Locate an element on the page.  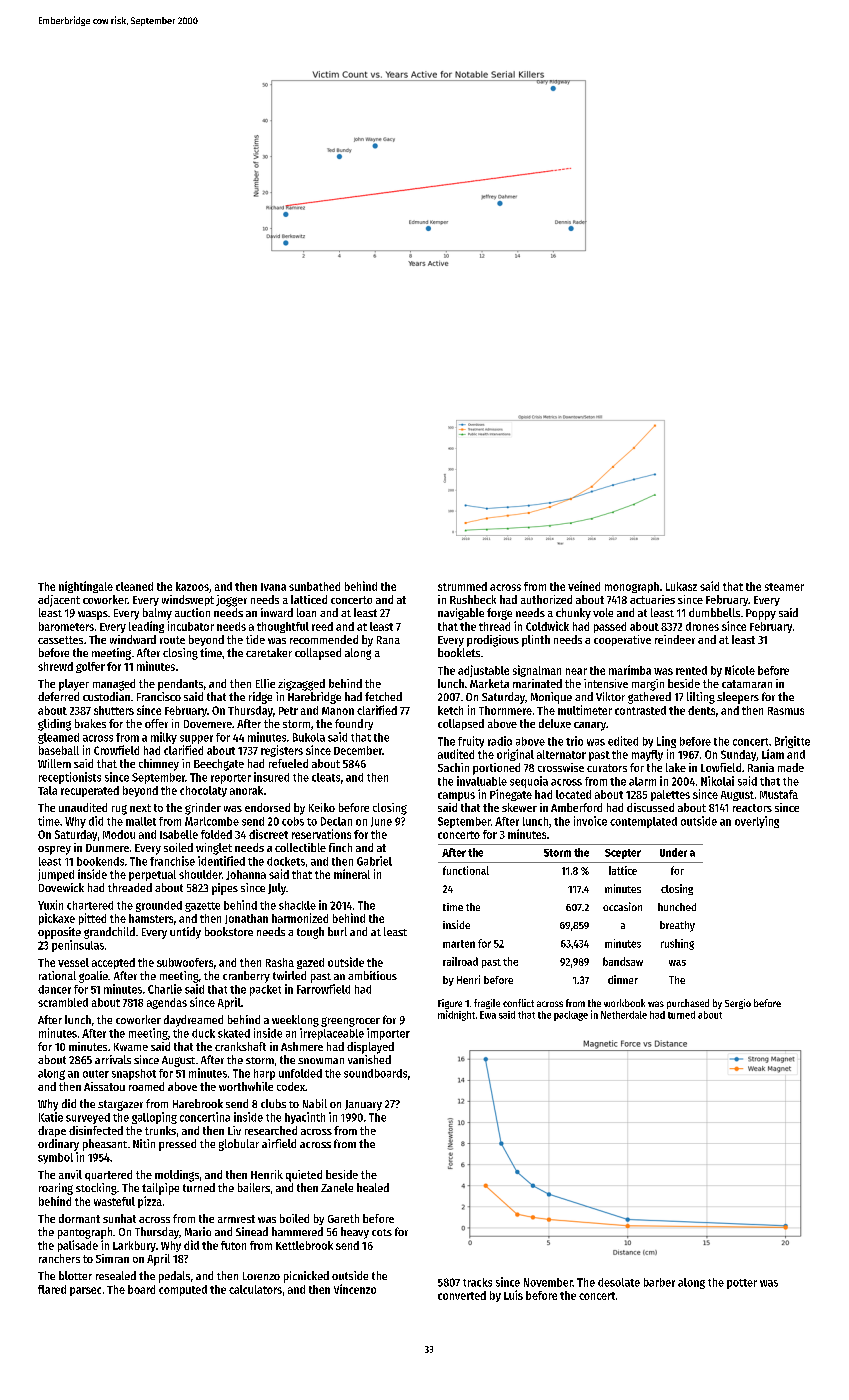
Yuxin is located at coordinates (50, 905).
